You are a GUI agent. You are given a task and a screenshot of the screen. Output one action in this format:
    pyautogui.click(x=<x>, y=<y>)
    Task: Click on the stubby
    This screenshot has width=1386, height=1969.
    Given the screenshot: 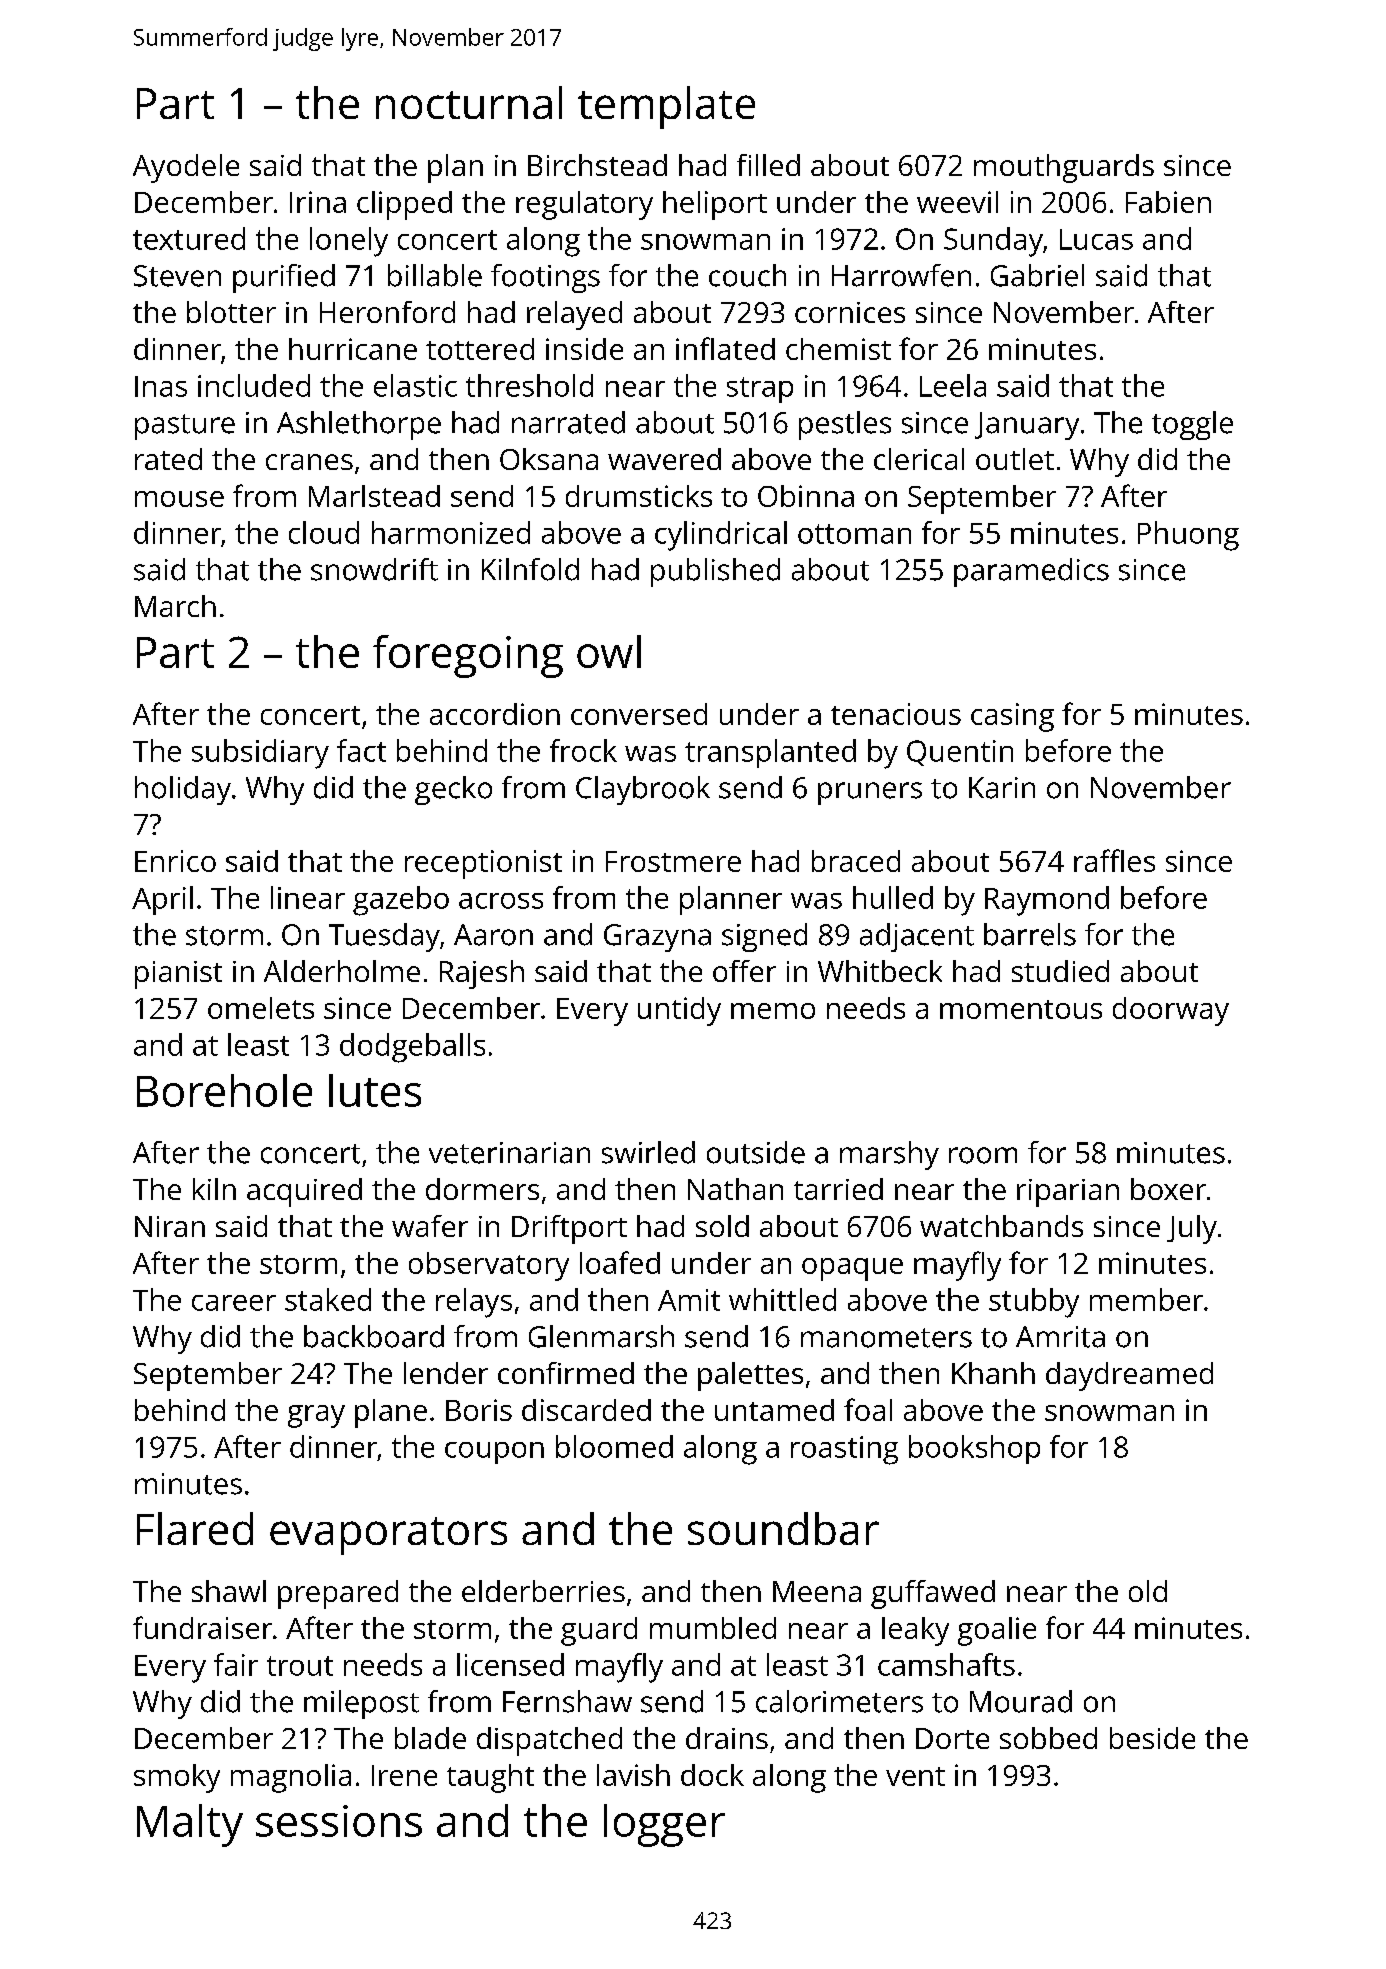 What is the action you would take?
    pyautogui.click(x=1034, y=1303)
